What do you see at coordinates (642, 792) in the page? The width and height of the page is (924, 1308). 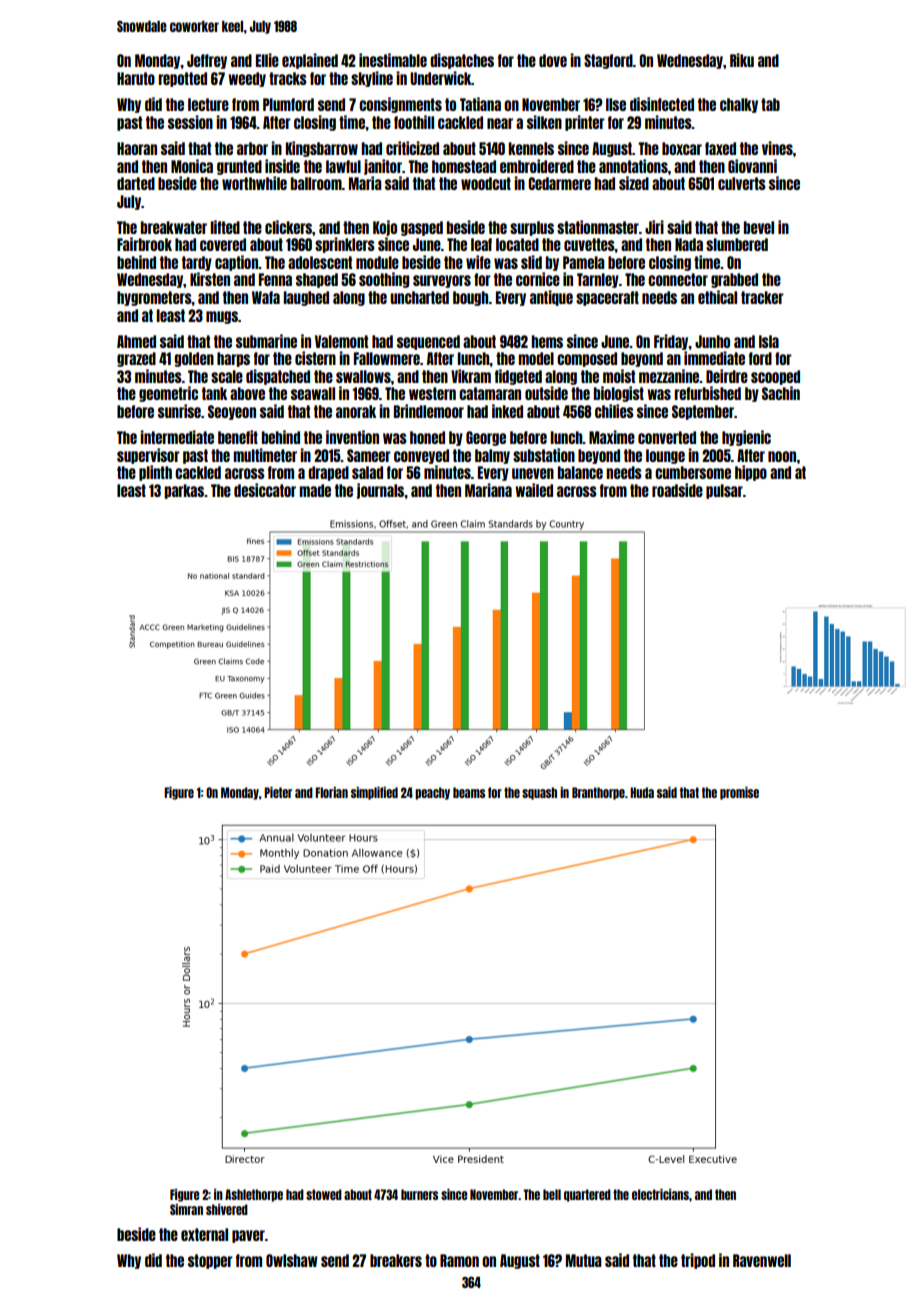 I see `Huda` at bounding box center [642, 792].
